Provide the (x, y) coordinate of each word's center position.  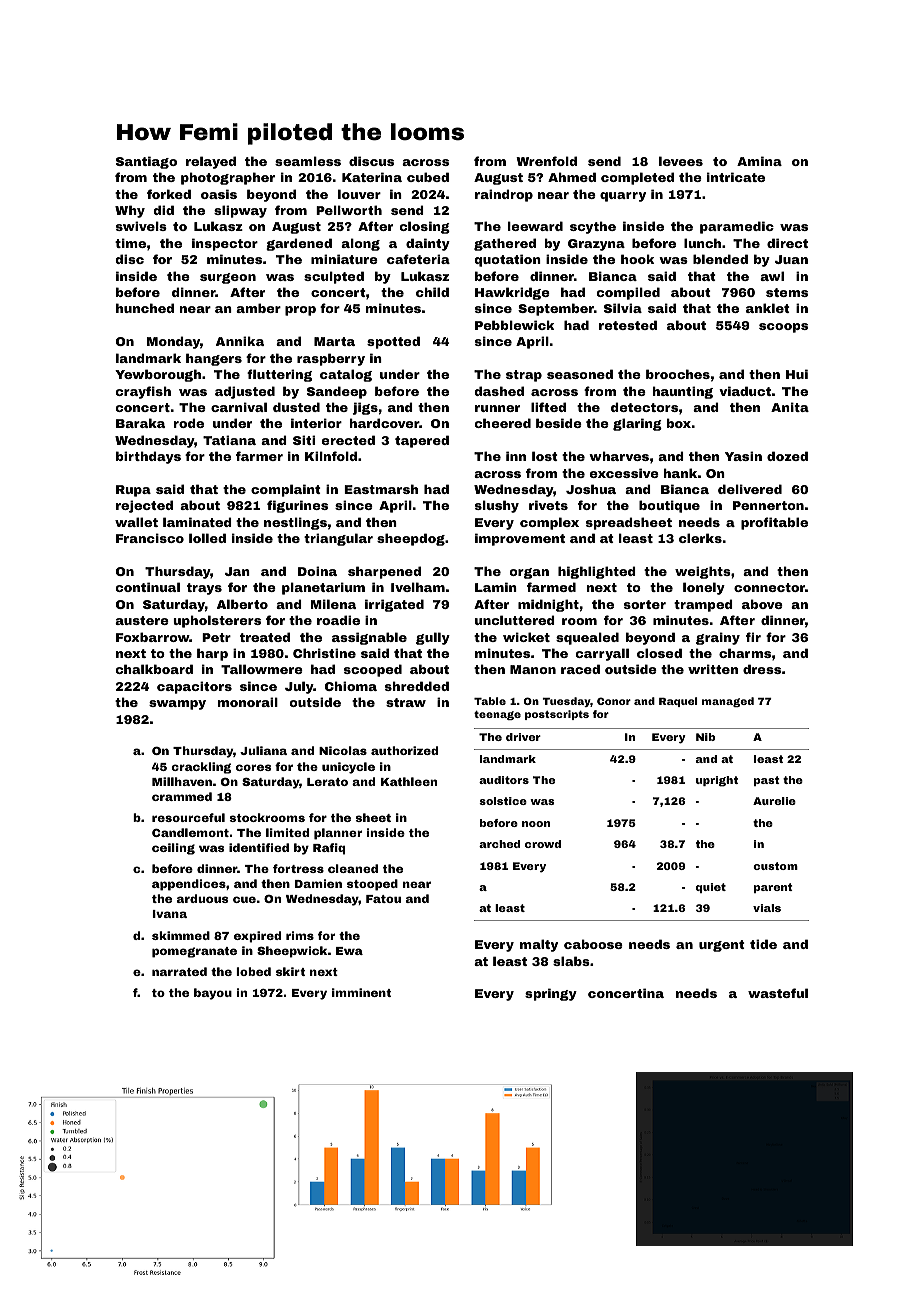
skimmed (181, 935)
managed (728, 702)
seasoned (580, 374)
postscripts (557, 715)
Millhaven (182, 781)
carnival (239, 407)
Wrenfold (546, 161)
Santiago (146, 162)
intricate (736, 177)
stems (787, 292)
